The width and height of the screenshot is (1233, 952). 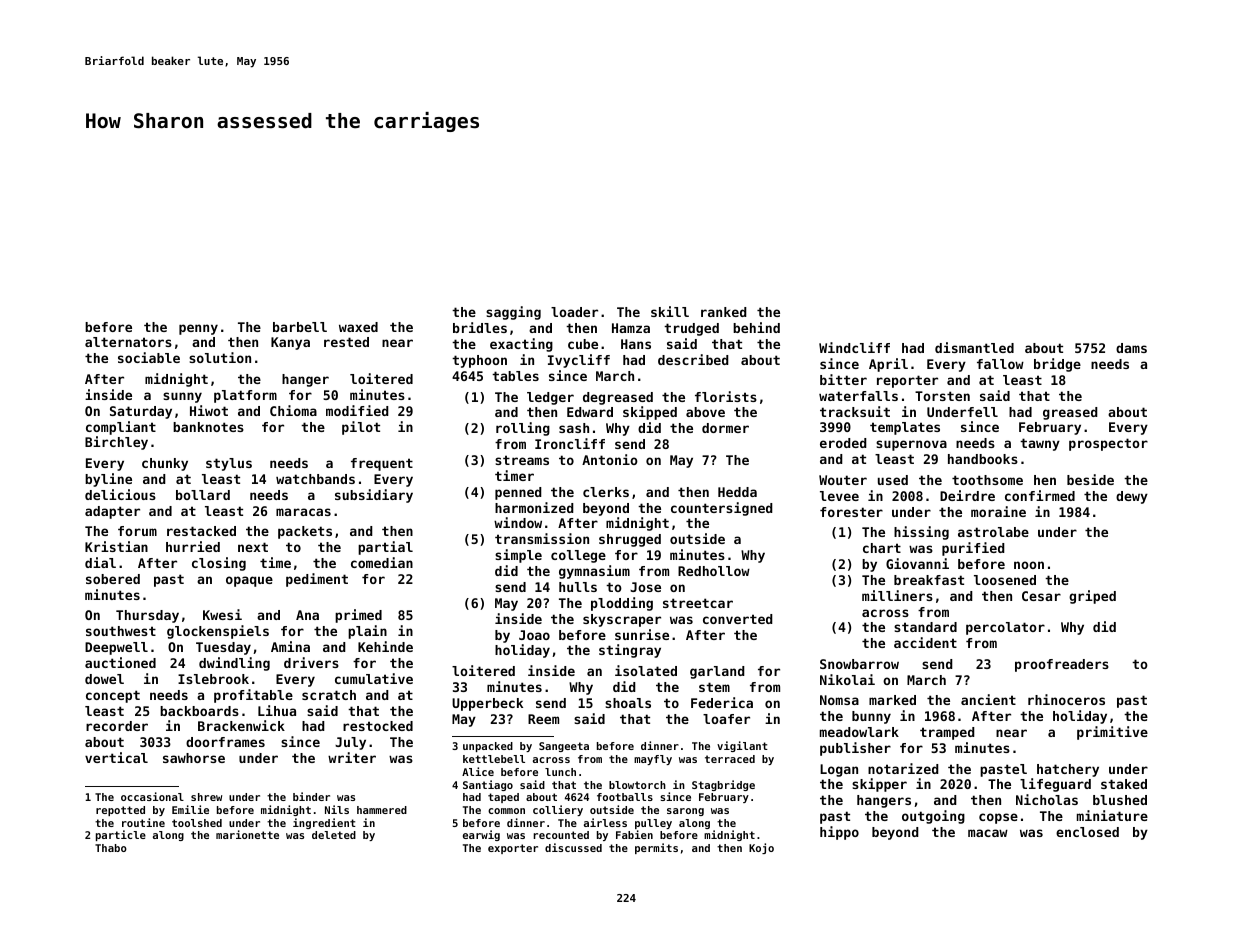 What do you see at coordinates (583, 344) in the screenshot?
I see `cube` at bounding box center [583, 344].
